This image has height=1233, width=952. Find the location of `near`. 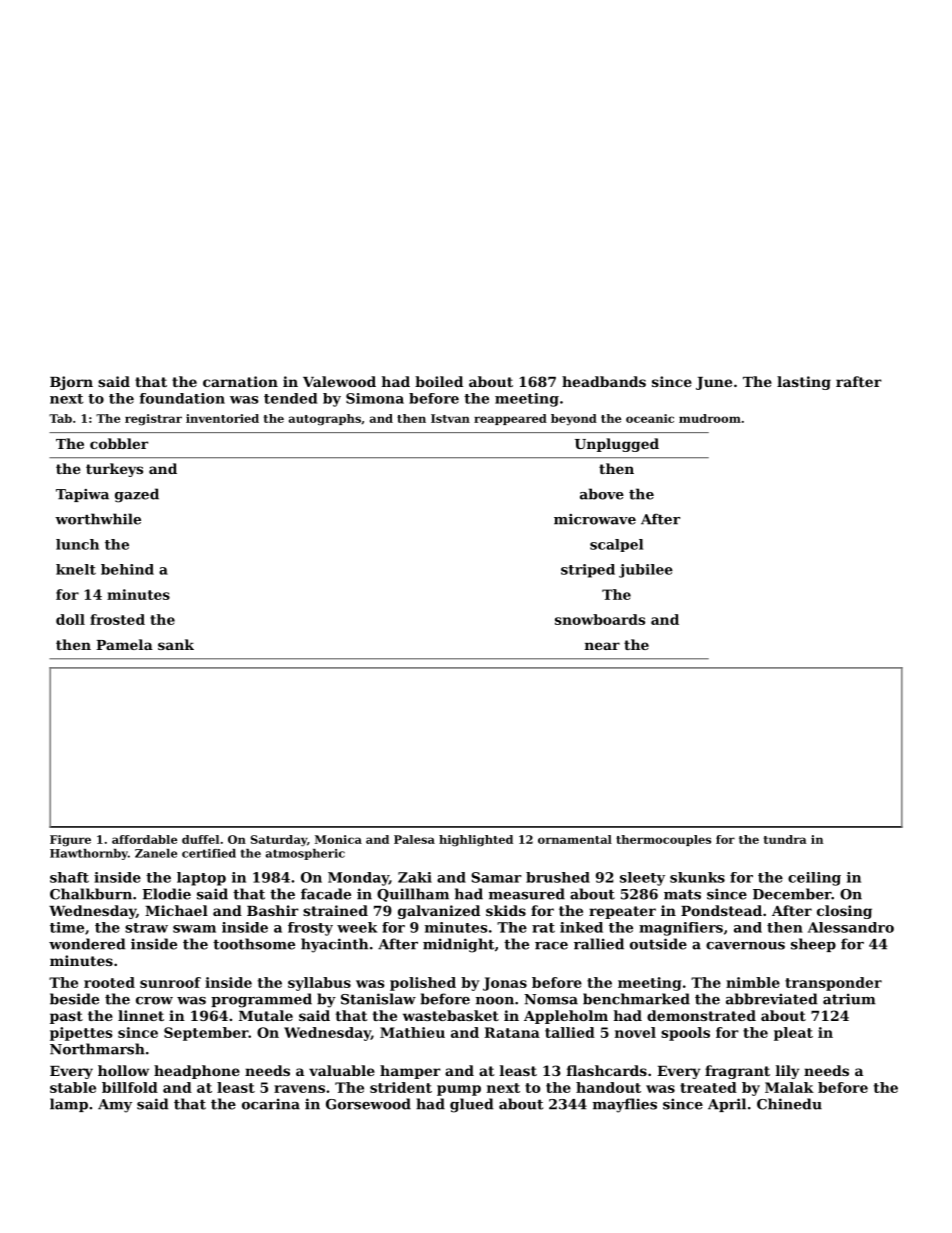

near is located at coordinates (602, 646).
